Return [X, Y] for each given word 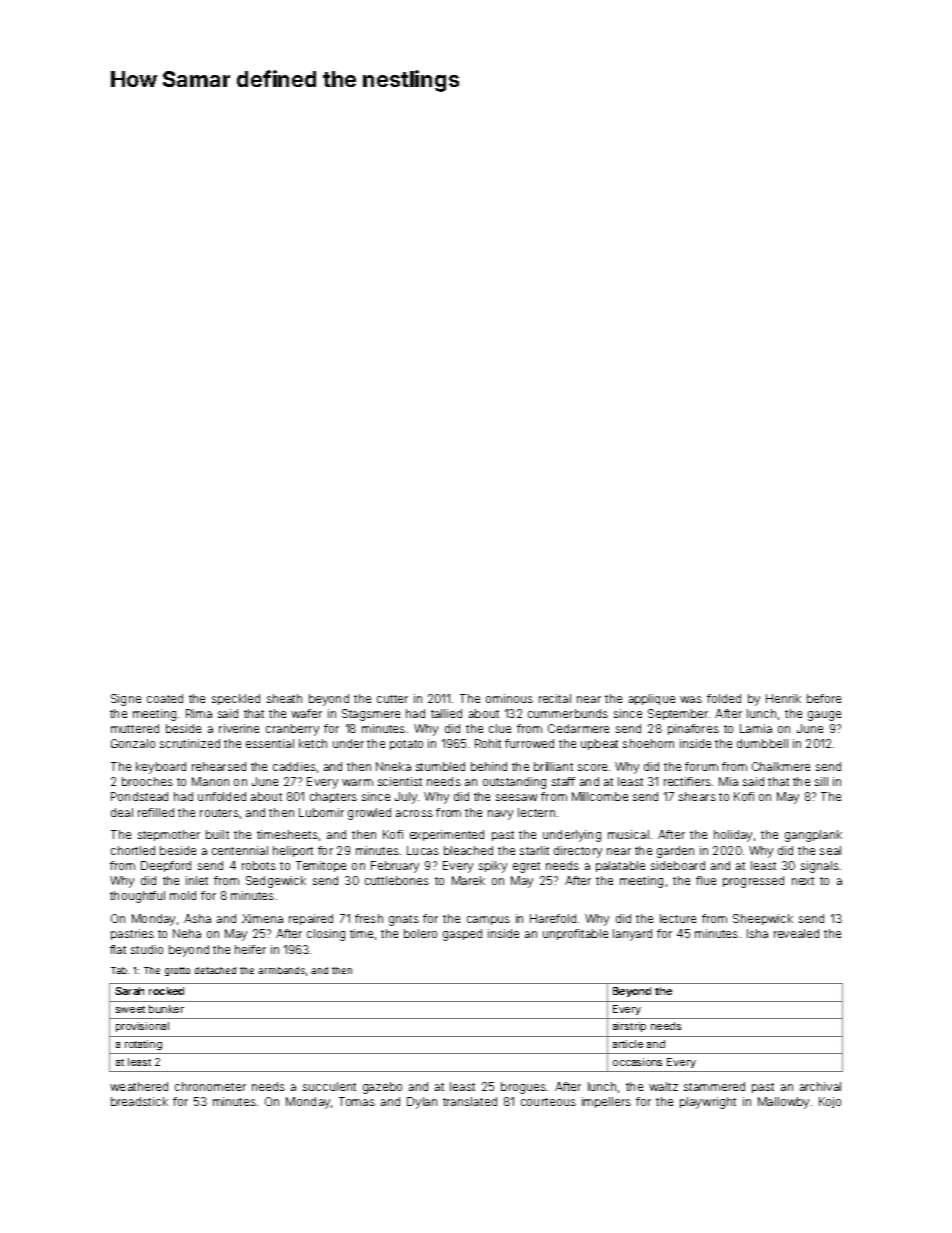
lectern [536, 812]
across [414, 813]
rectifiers [687, 781]
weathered [139, 1086]
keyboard [161, 768]
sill [821, 781]
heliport [293, 851]
